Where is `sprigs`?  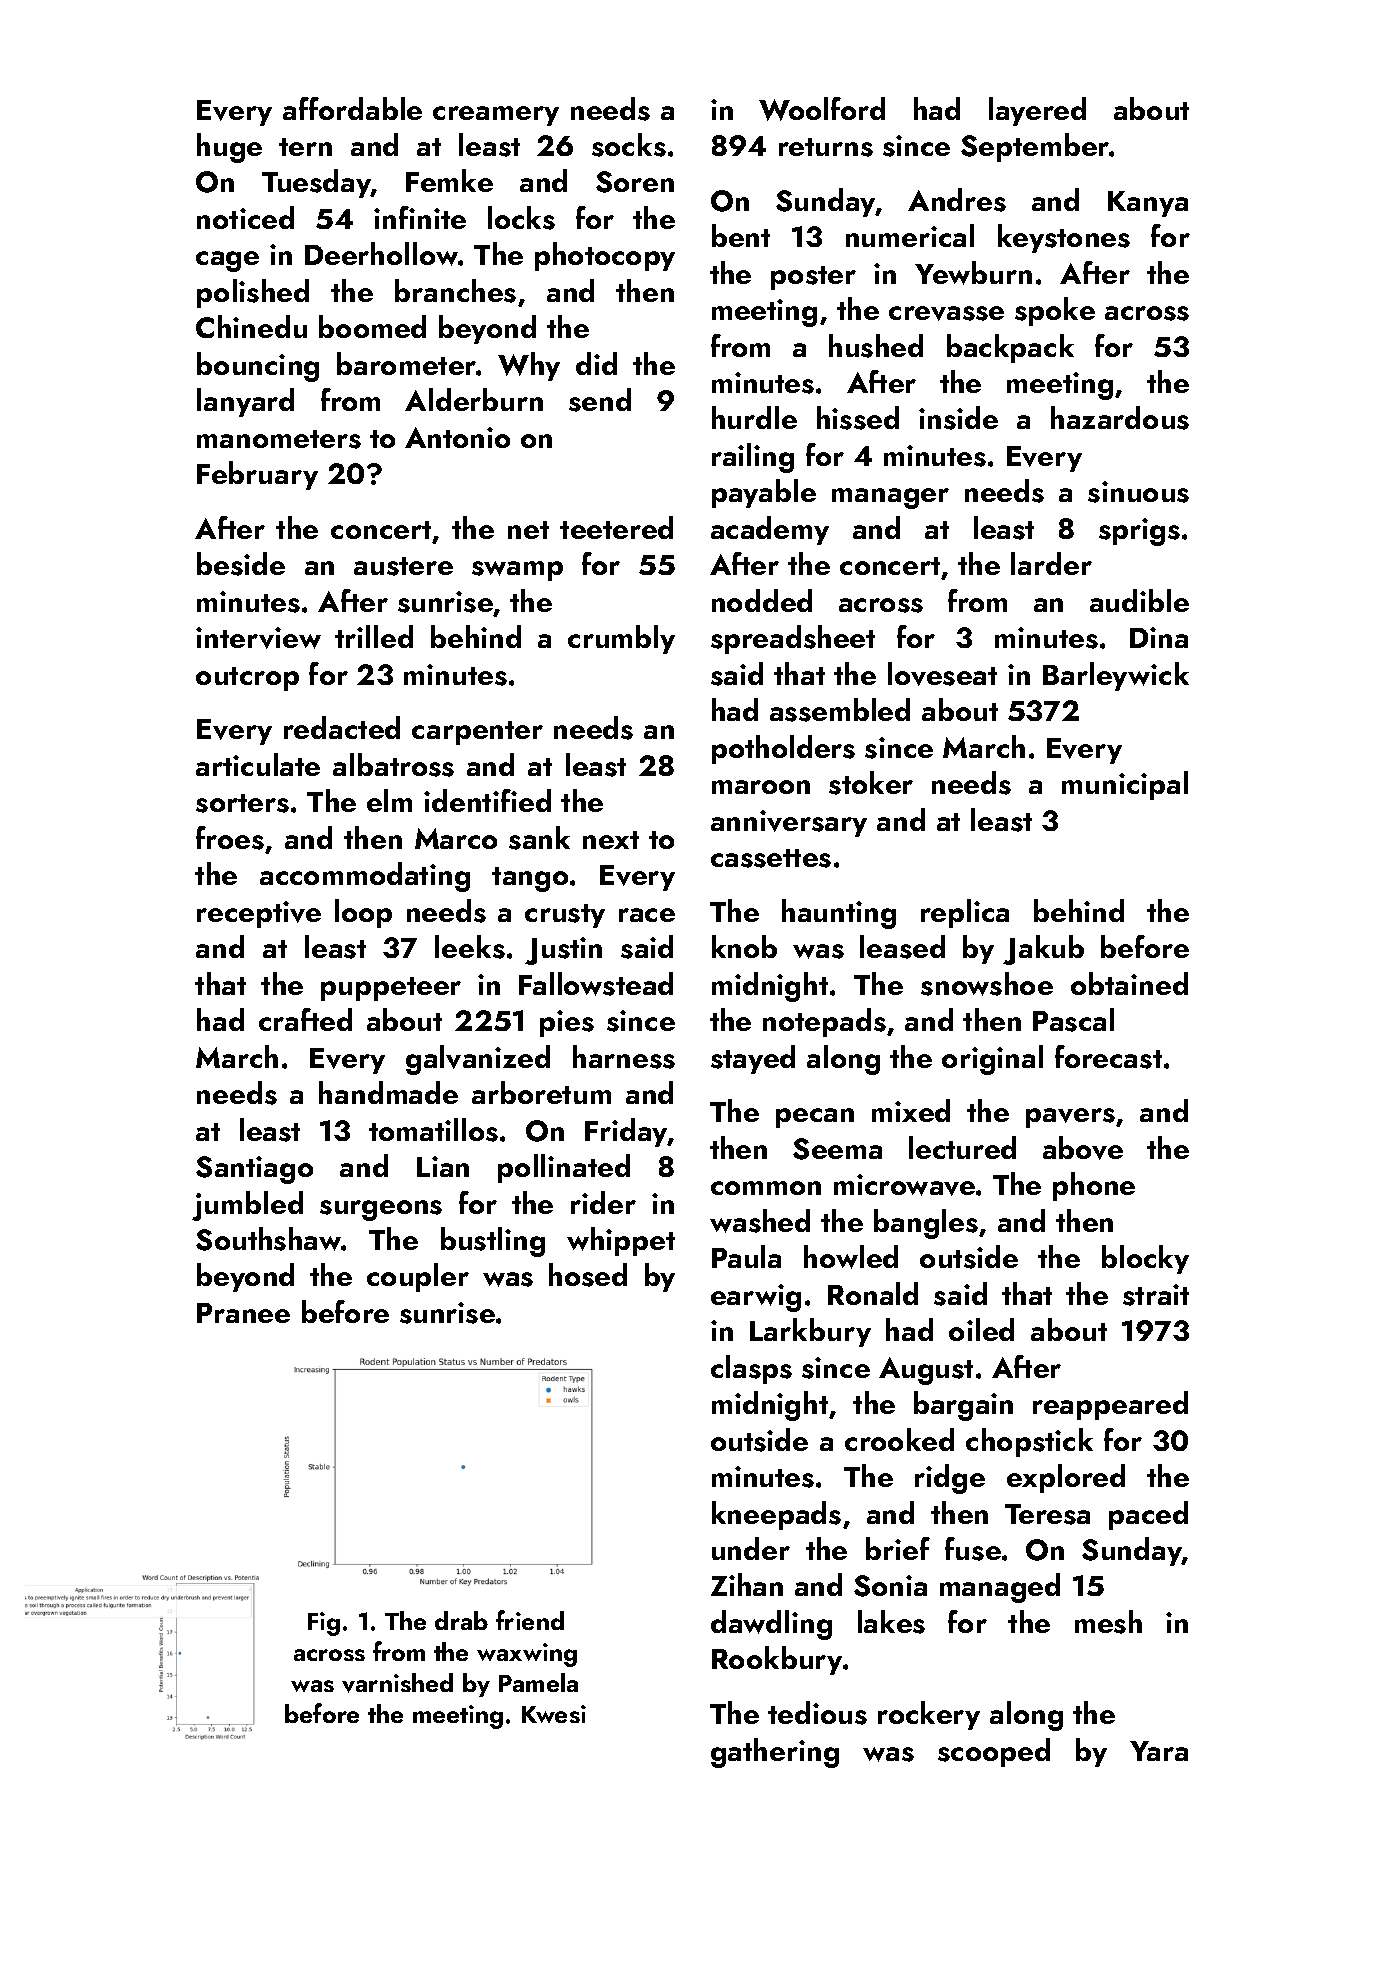
sprigs is located at coordinates (1139, 532).
